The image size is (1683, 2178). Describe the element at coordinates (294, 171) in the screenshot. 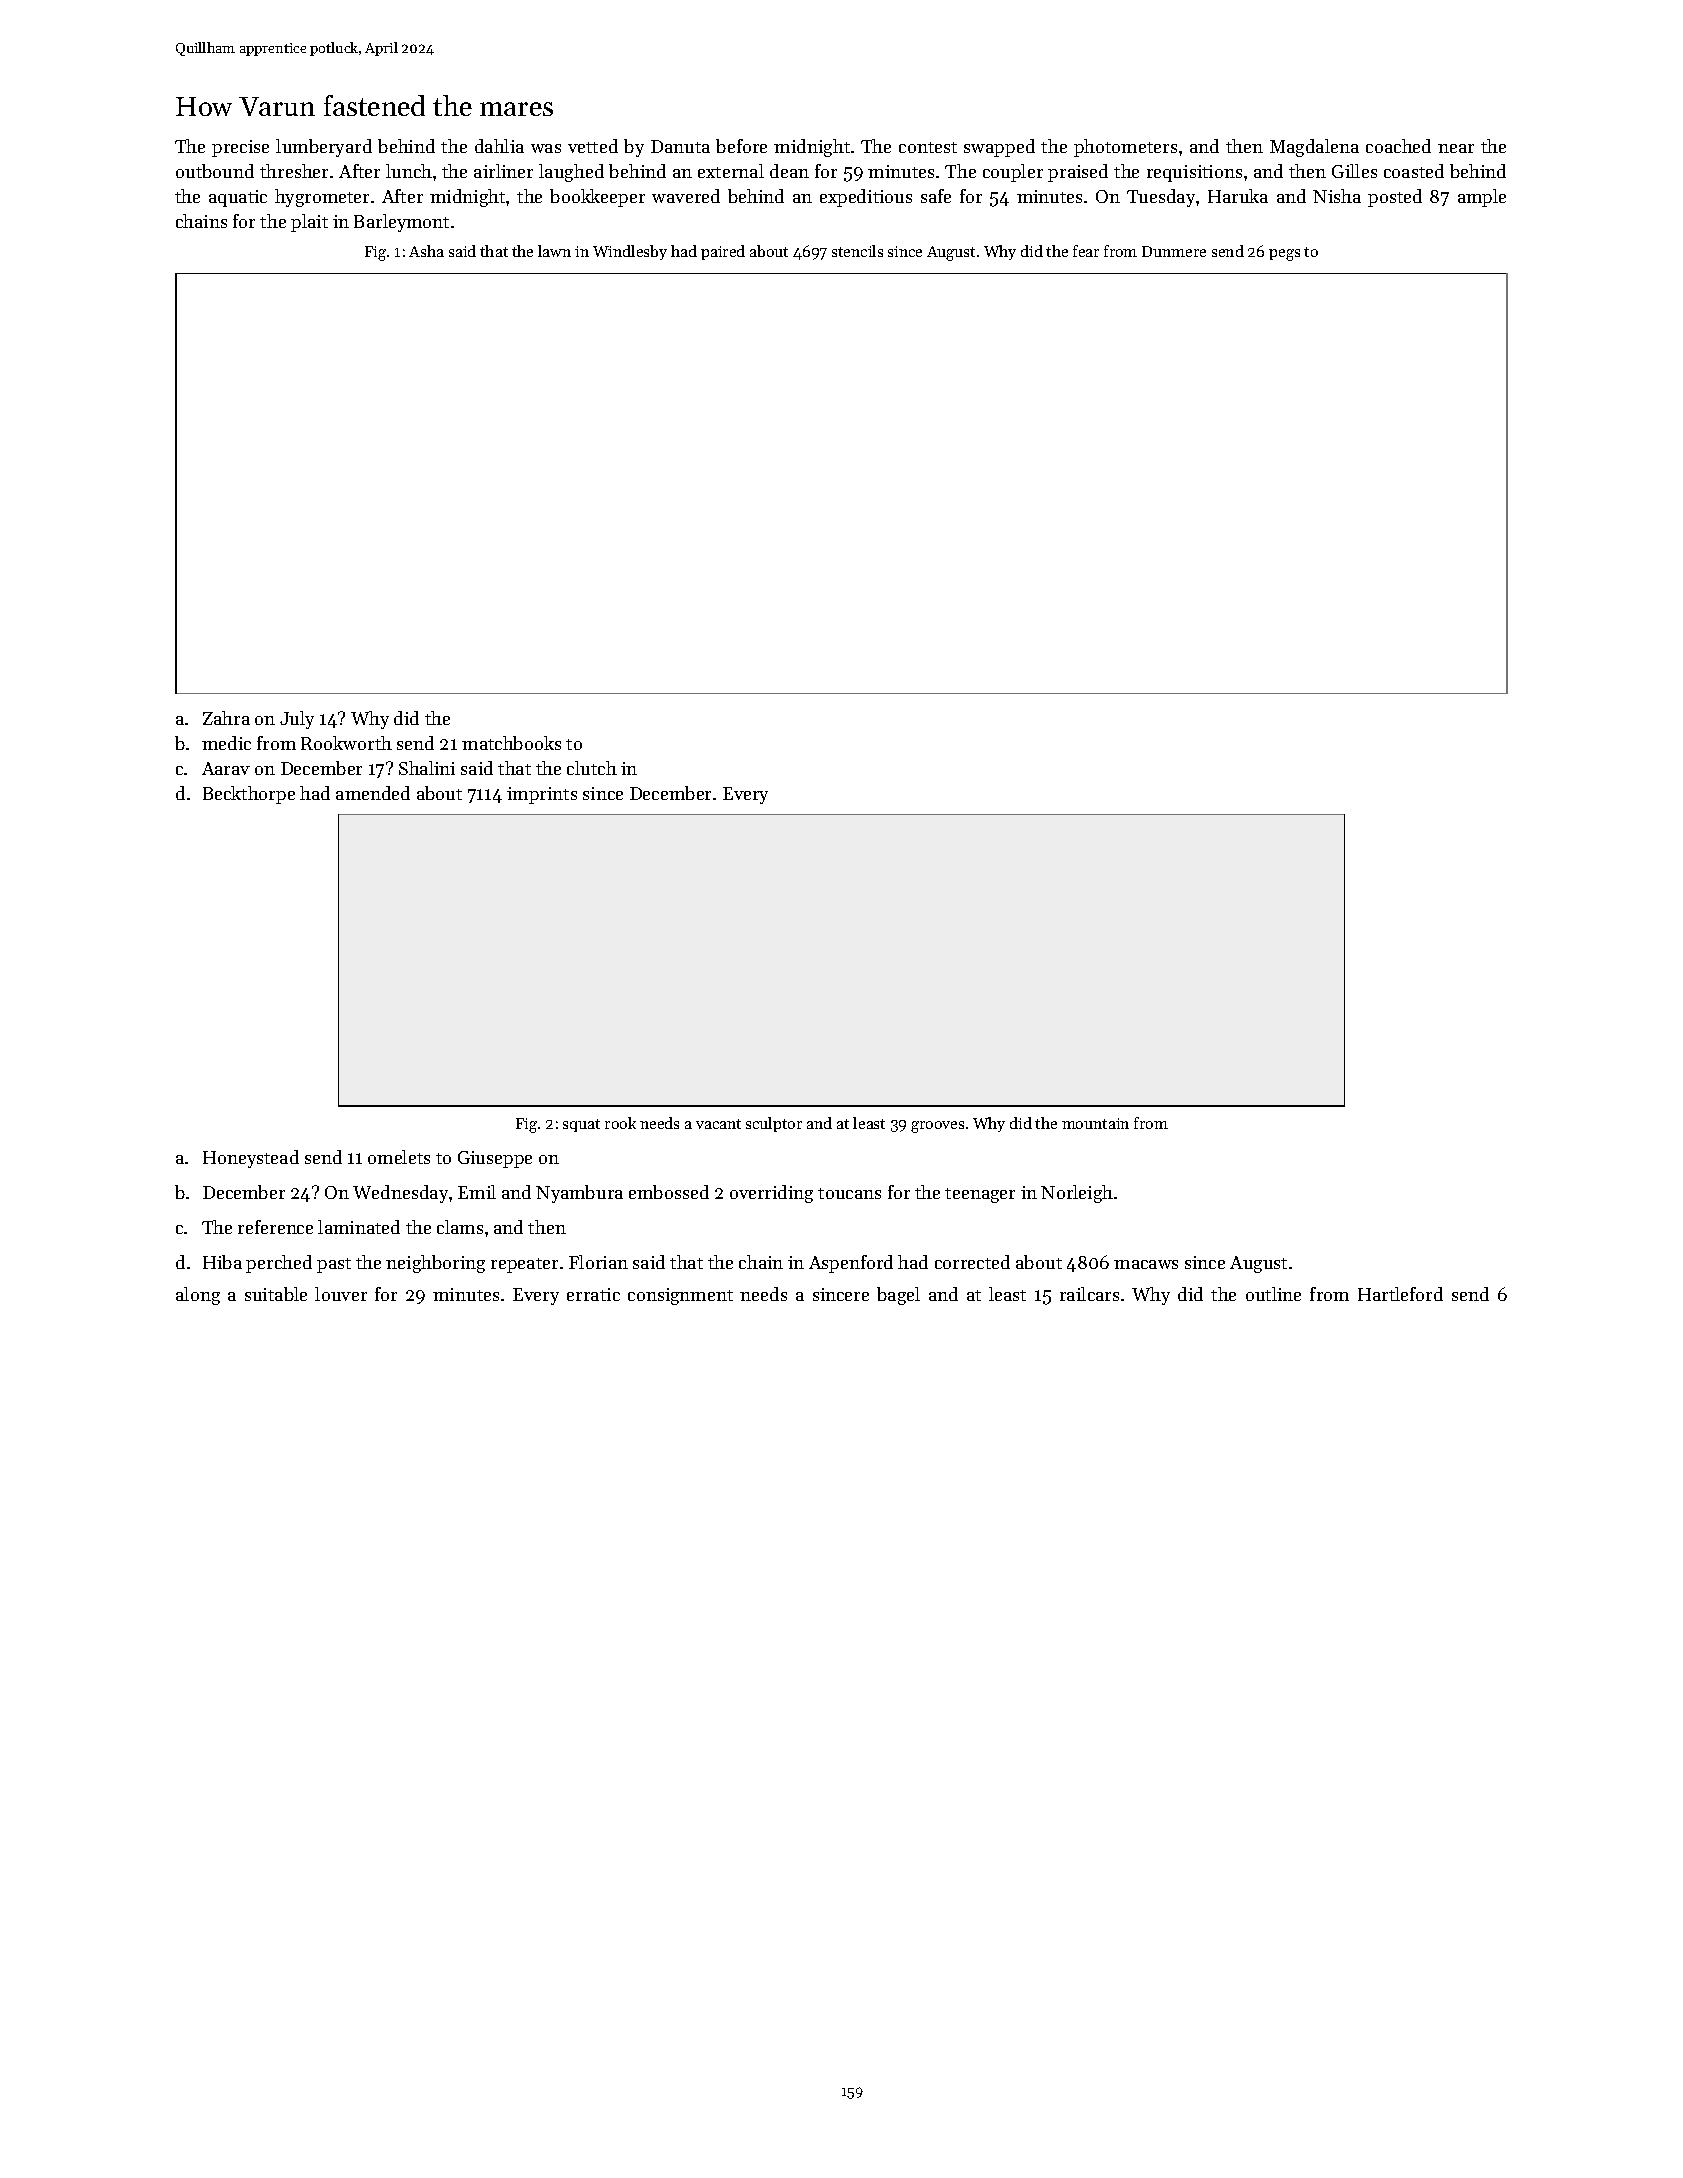

I see `thresher` at that location.
